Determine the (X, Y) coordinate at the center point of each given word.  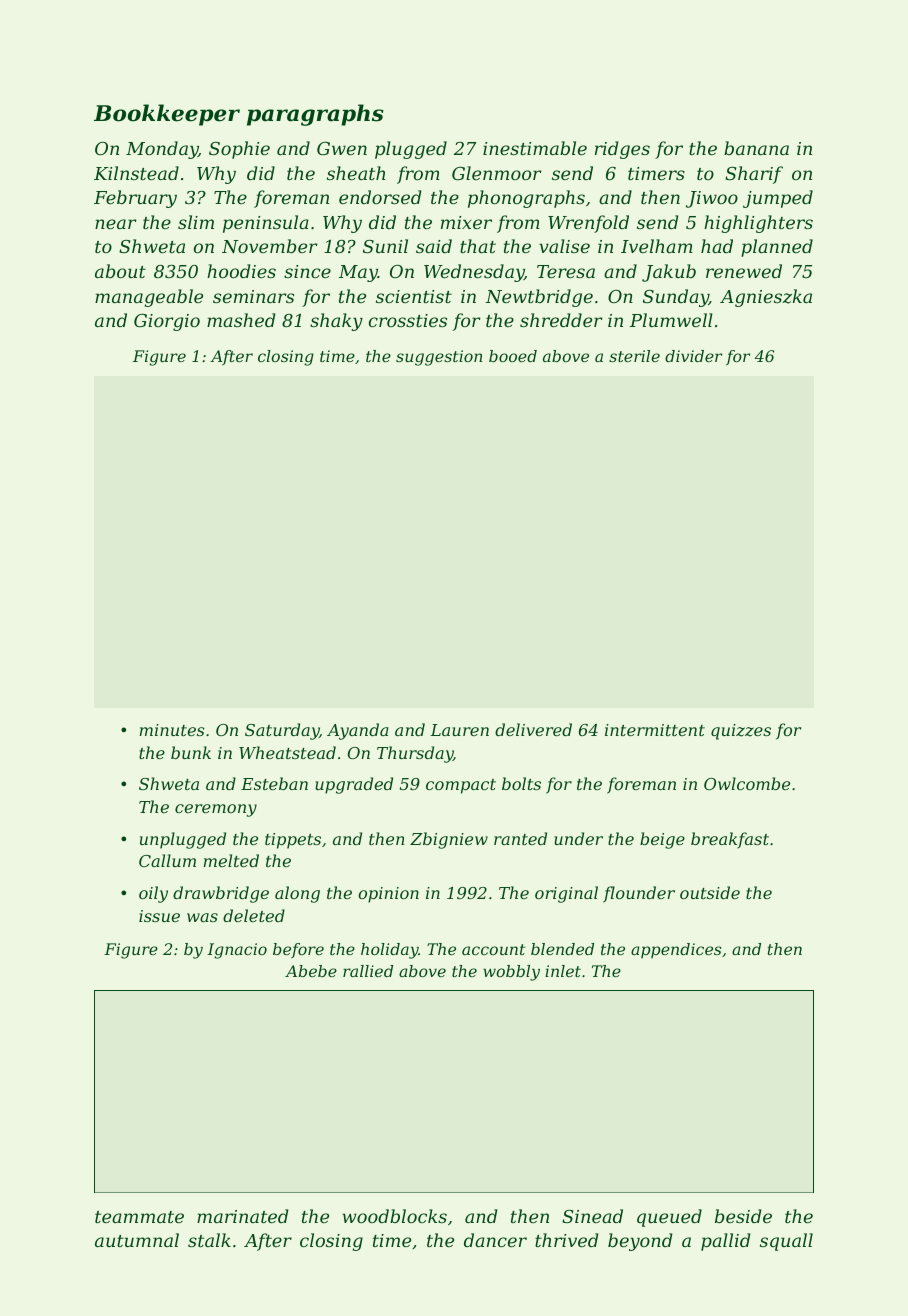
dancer (495, 1240)
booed (513, 356)
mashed (241, 320)
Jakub (669, 273)
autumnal (137, 1240)
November (270, 246)
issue (159, 916)
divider (693, 356)
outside (710, 892)
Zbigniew (449, 840)
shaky (336, 322)
